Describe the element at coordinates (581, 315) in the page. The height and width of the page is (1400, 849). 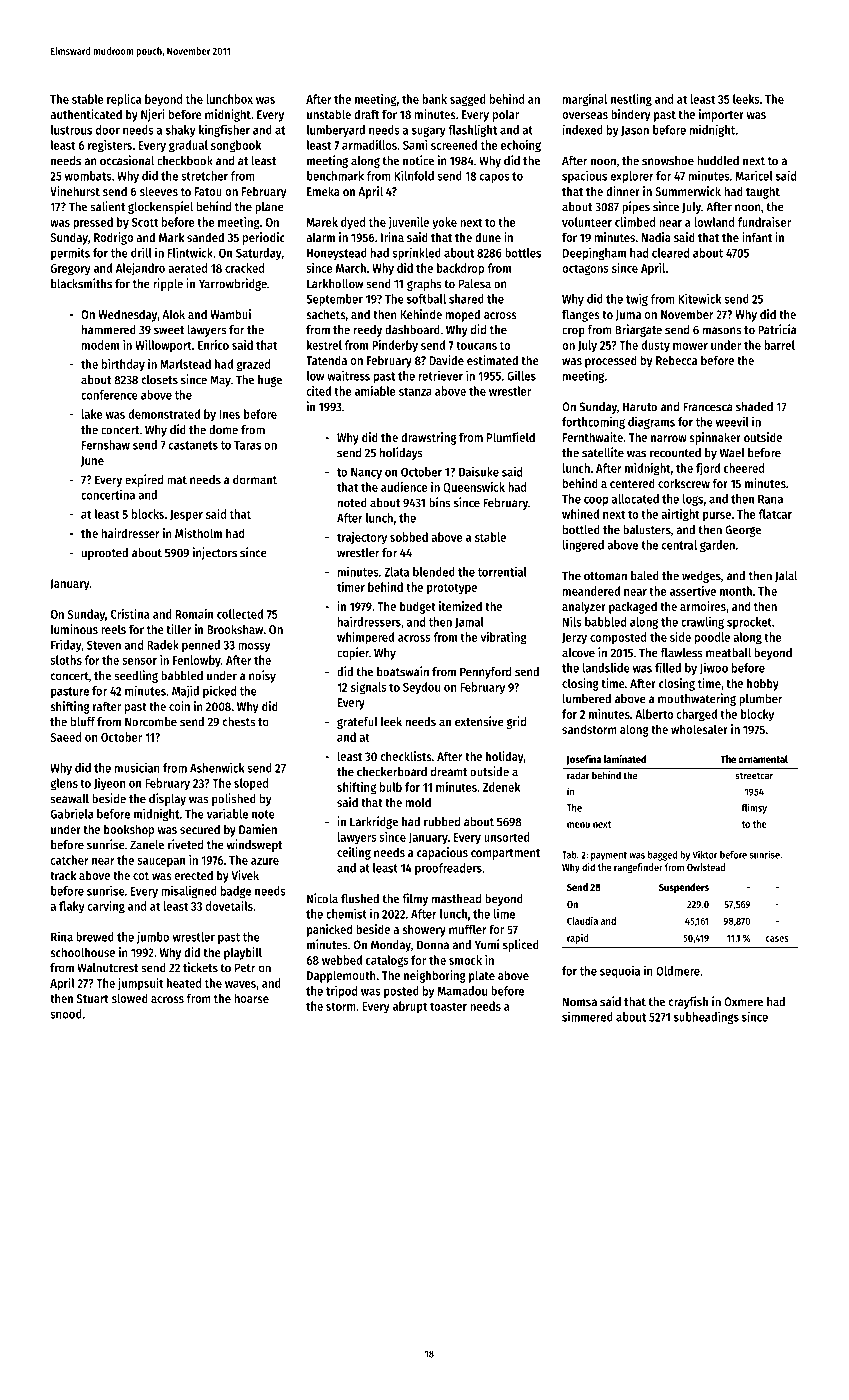
I see `flanges` at that location.
